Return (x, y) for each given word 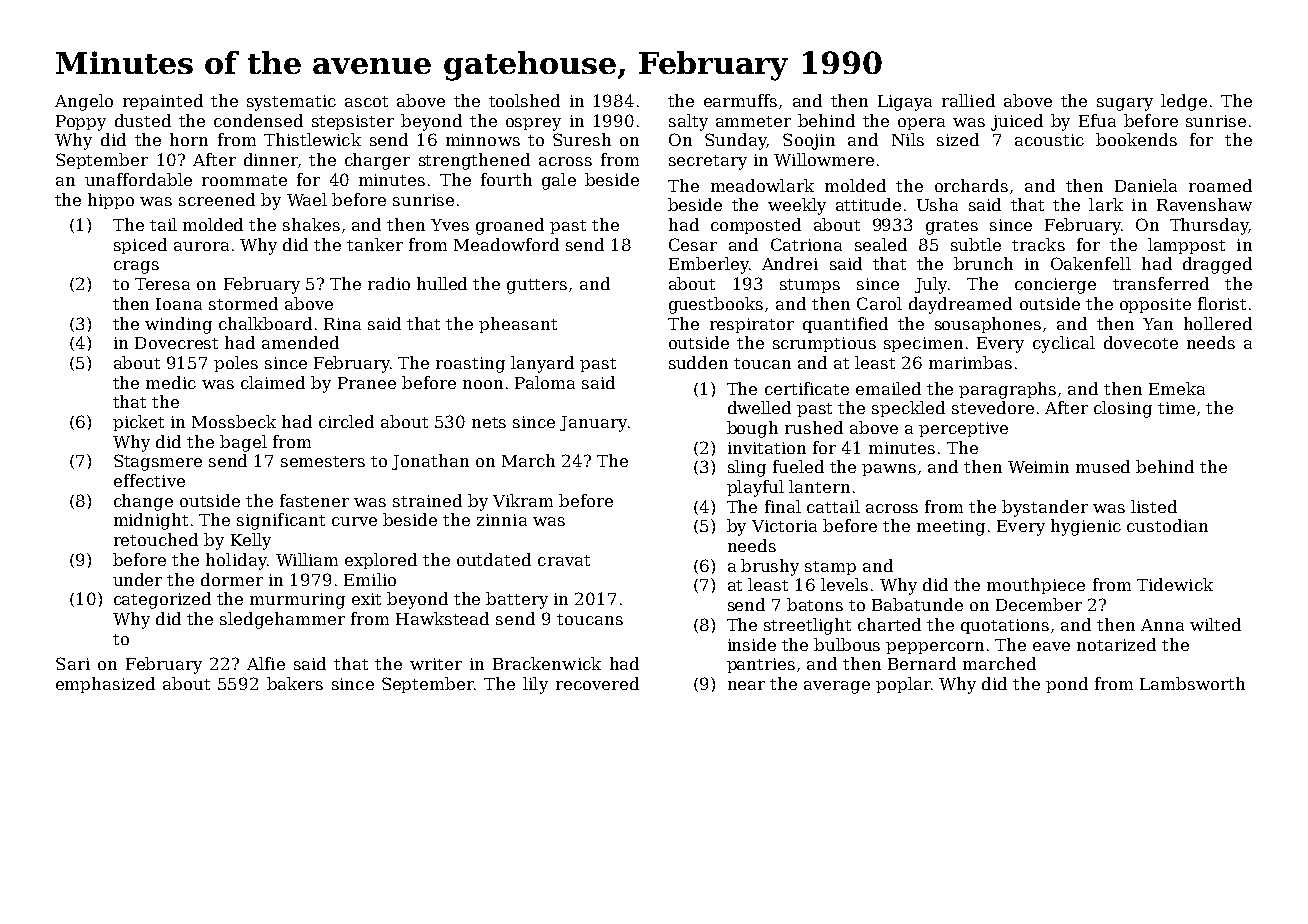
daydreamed (960, 305)
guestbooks (716, 305)
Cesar (693, 244)
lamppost (1186, 246)
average (837, 687)
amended (300, 342)
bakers (295, 683)
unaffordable (138, 179)
